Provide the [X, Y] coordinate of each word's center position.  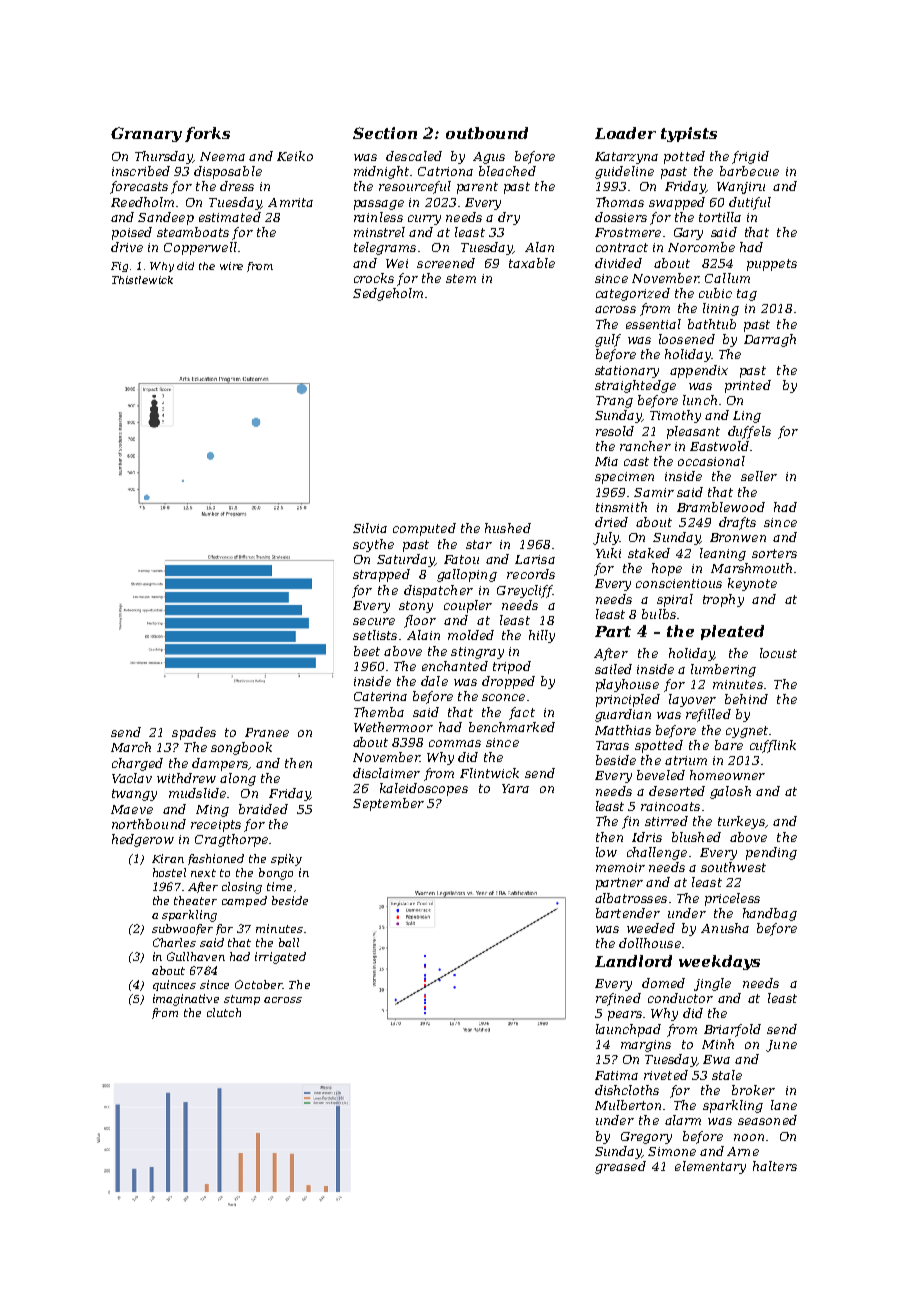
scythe [373, 545]
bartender [628, 913]
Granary [146, 134]
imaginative [186, 1000]
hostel [169, 872]
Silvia [370, 528]
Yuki [608, 553]
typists [689, 134]
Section [385, 133]
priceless [732, 899]
